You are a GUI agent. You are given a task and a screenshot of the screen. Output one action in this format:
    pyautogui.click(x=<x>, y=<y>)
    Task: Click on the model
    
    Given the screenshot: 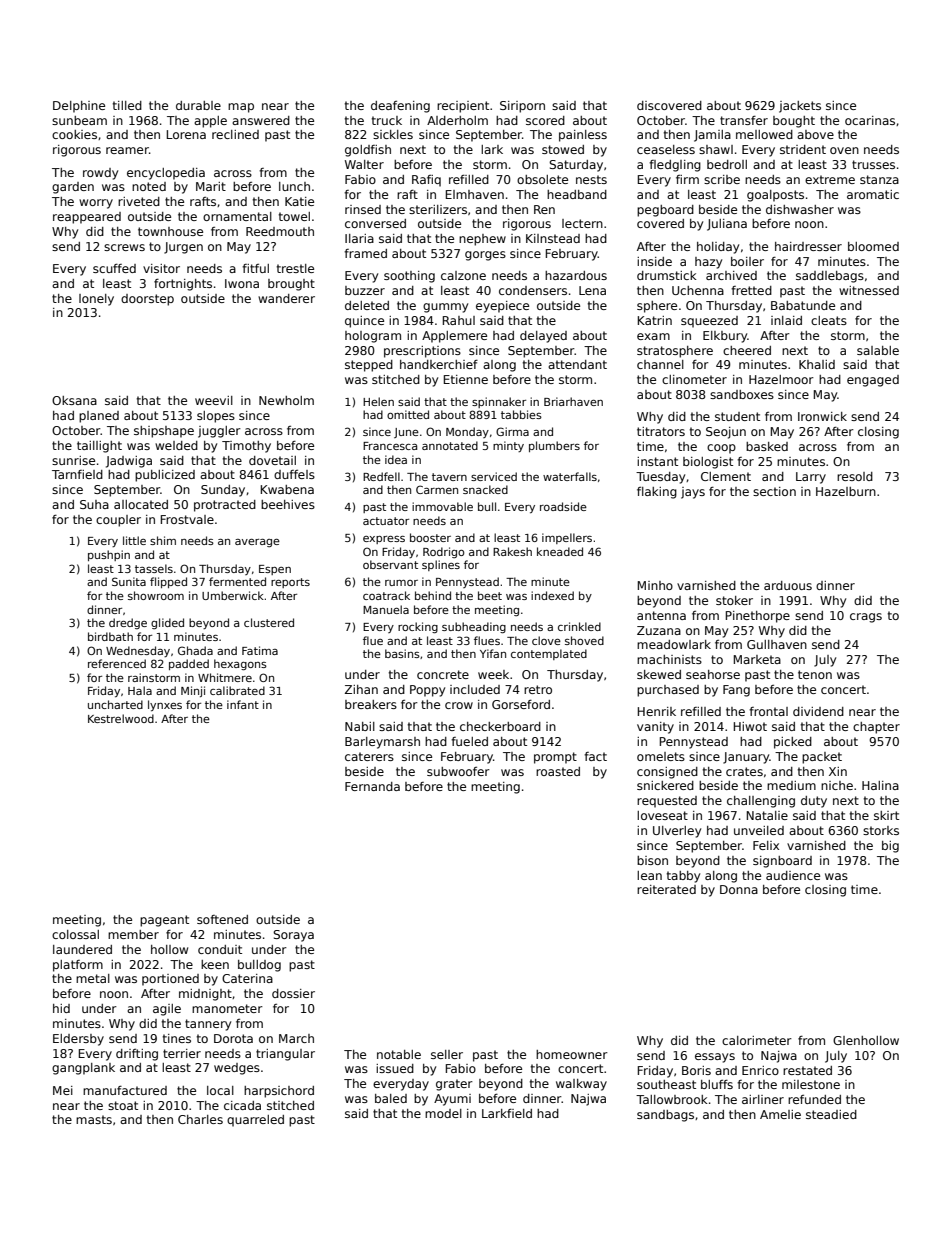 What is the action you would take?
    pyautogui.click(x=443, y=1113)
